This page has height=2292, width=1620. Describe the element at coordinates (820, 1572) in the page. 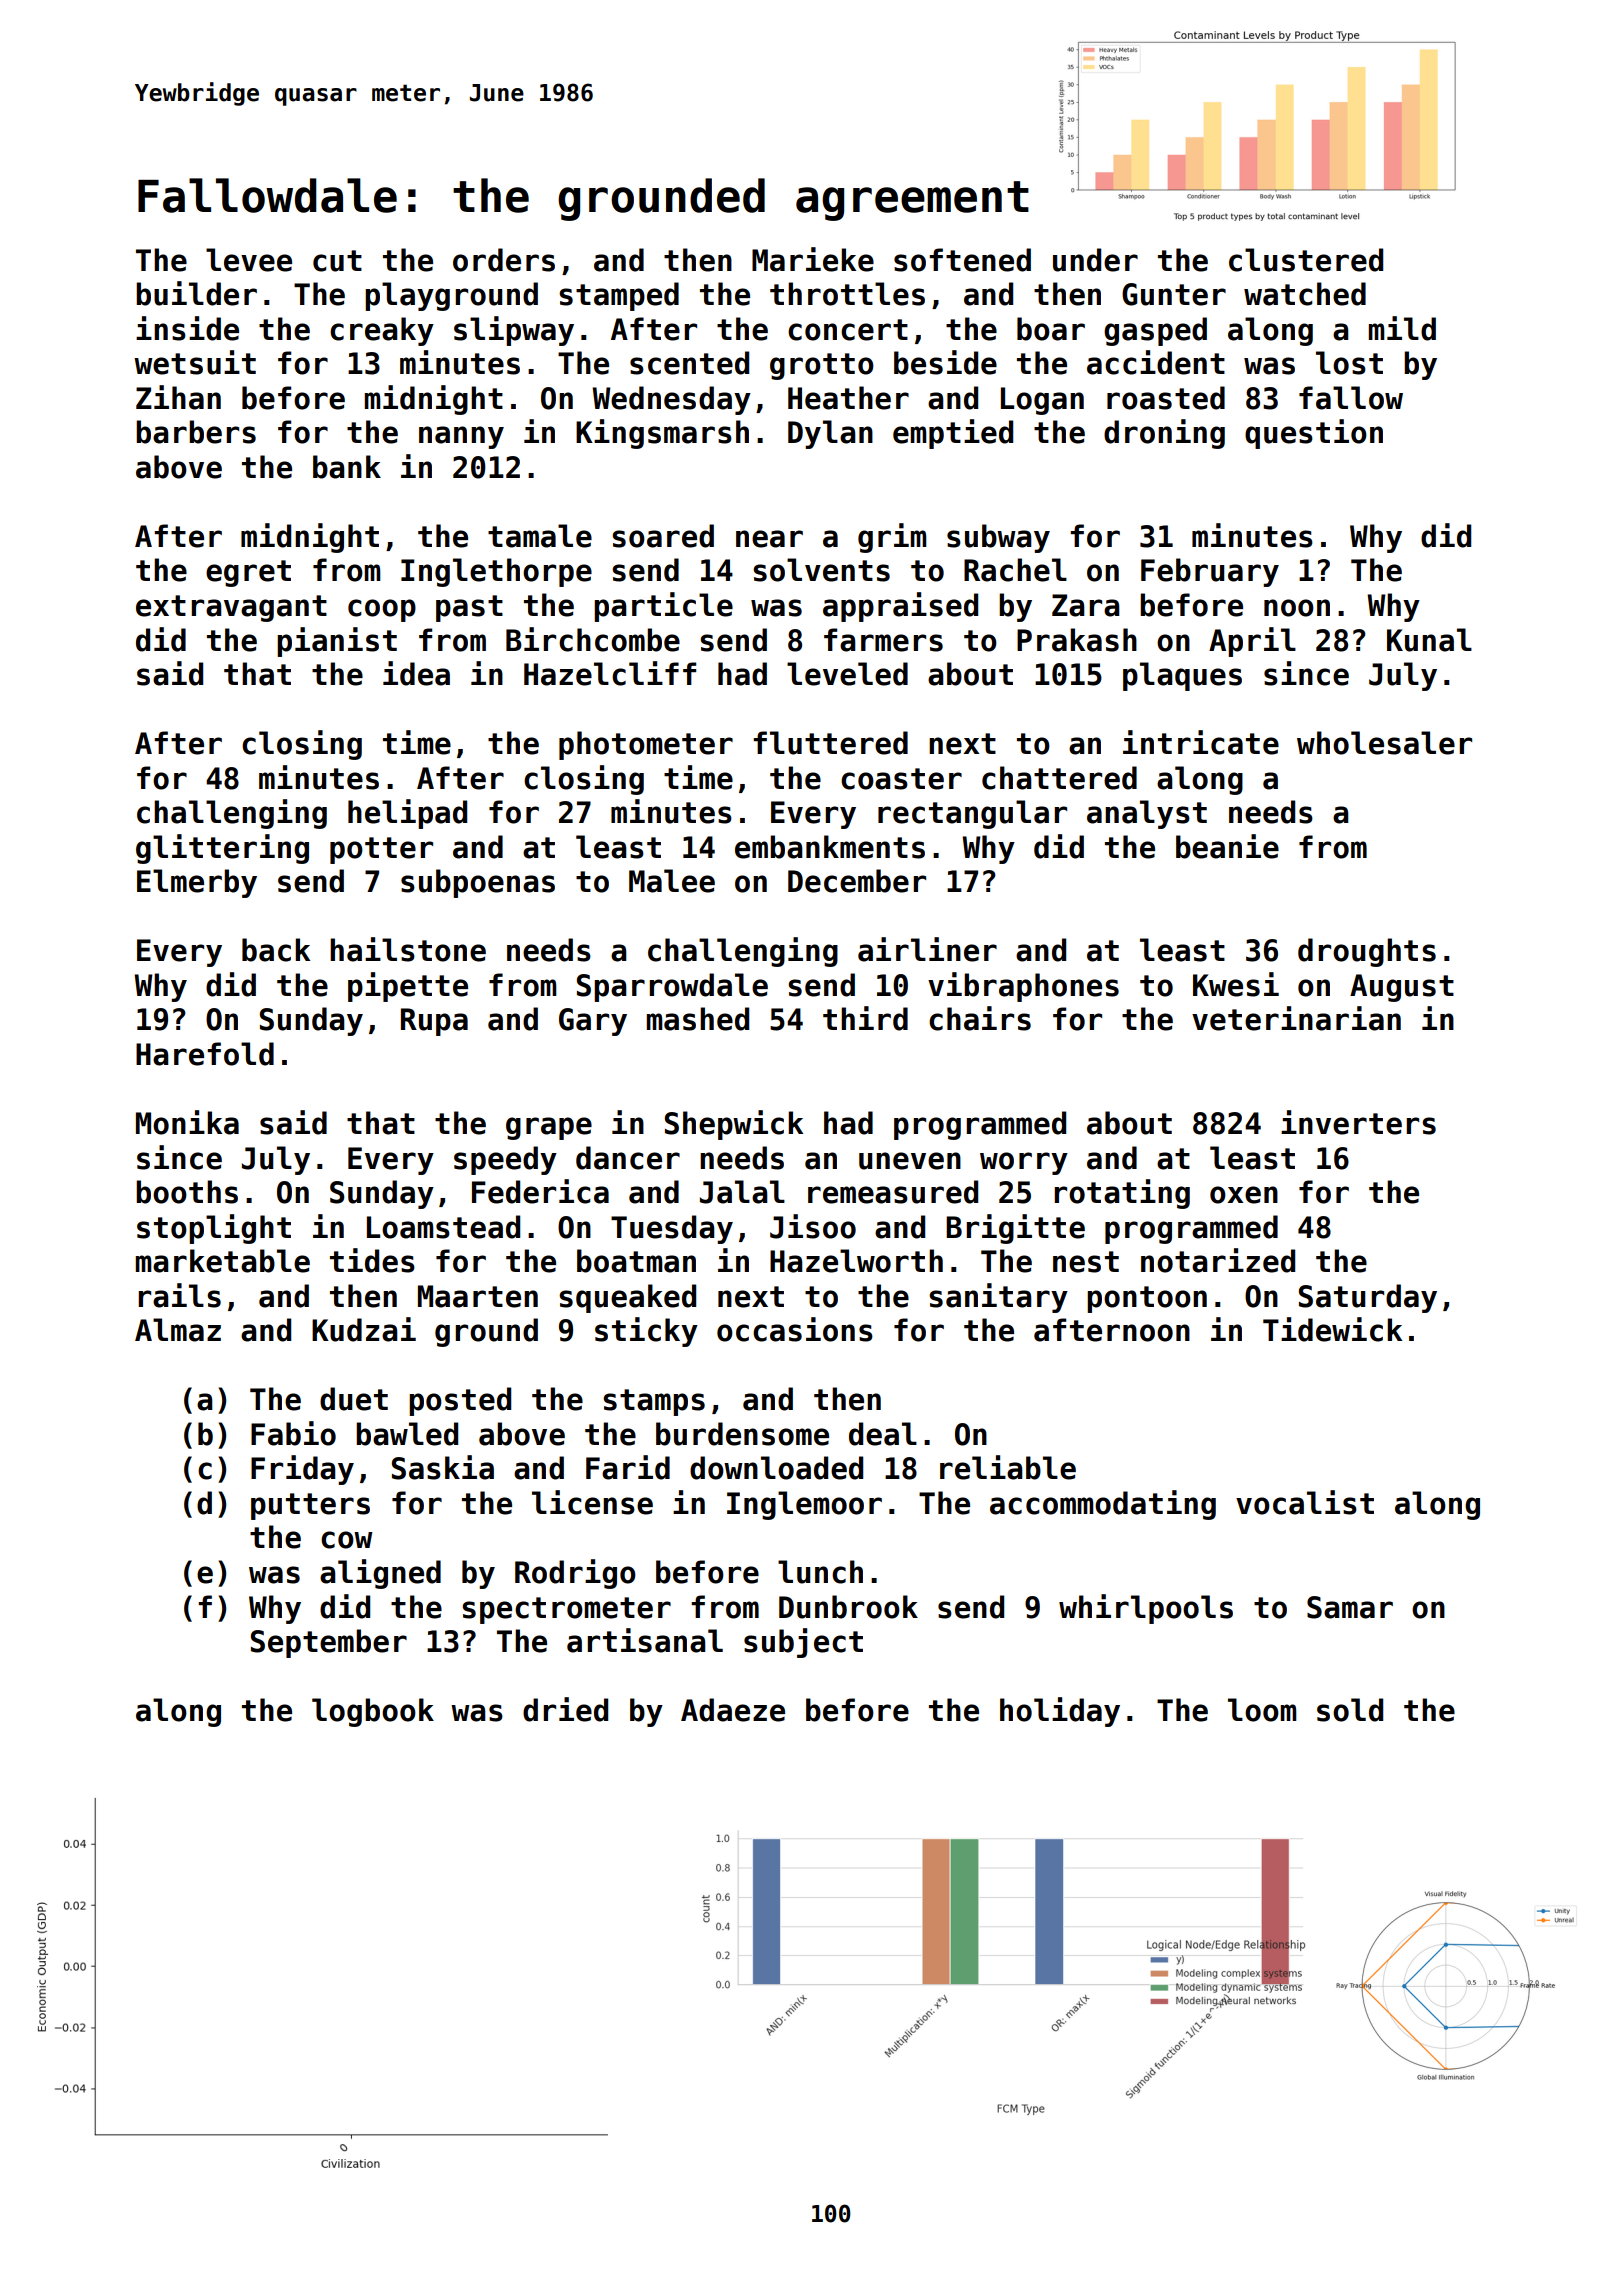

I see `lunch` at that location.
